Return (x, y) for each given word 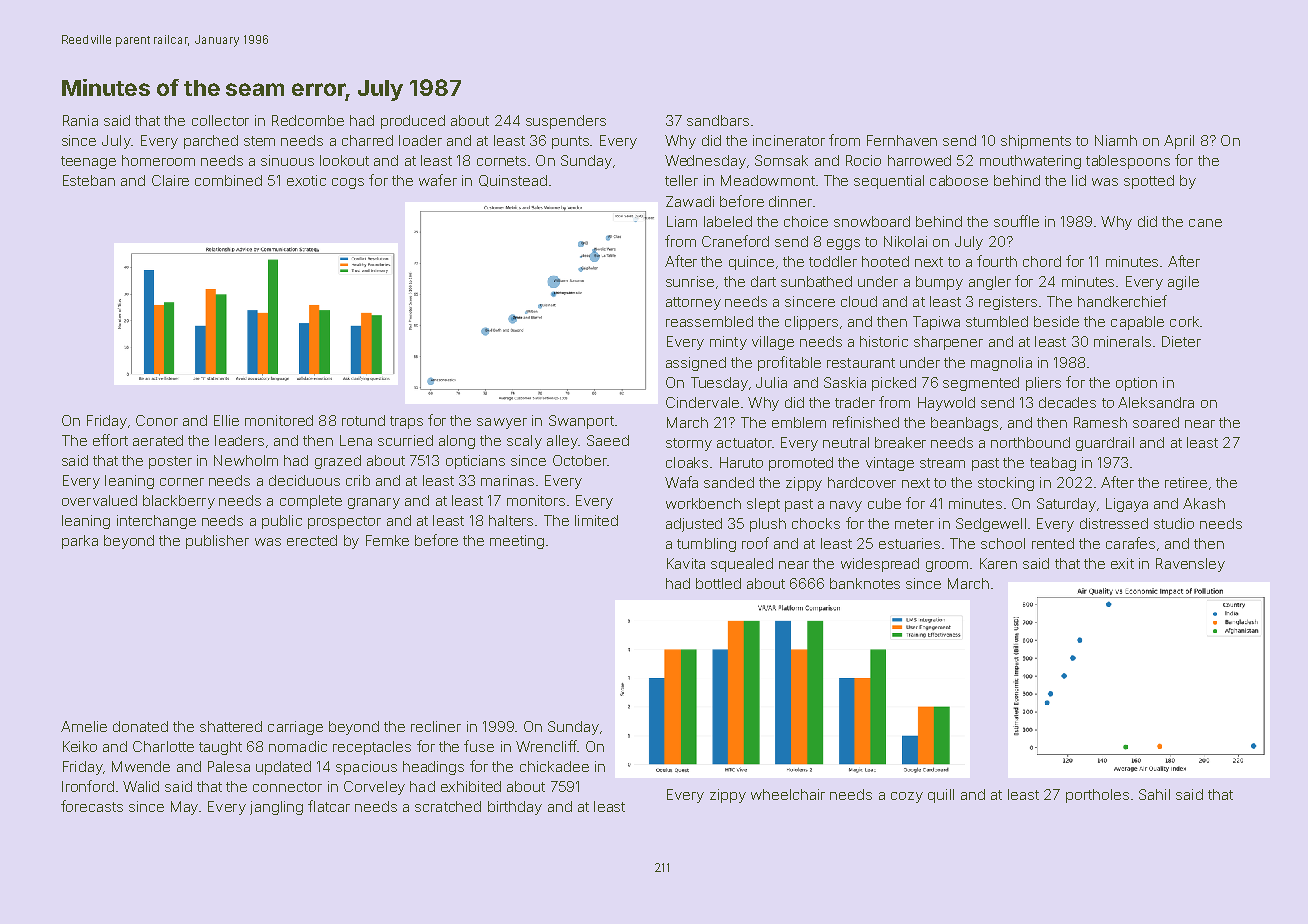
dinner (790, 201)
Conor (157, 420)
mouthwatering (1030, 162)
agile (1183, 283)
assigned (696, 364)
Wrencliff (546, 746)
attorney (693, 303)
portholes (1097, 796)
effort (110, 440)
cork (1184, 321)
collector (220, 120)
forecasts (92, 806)
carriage (295, 728)
